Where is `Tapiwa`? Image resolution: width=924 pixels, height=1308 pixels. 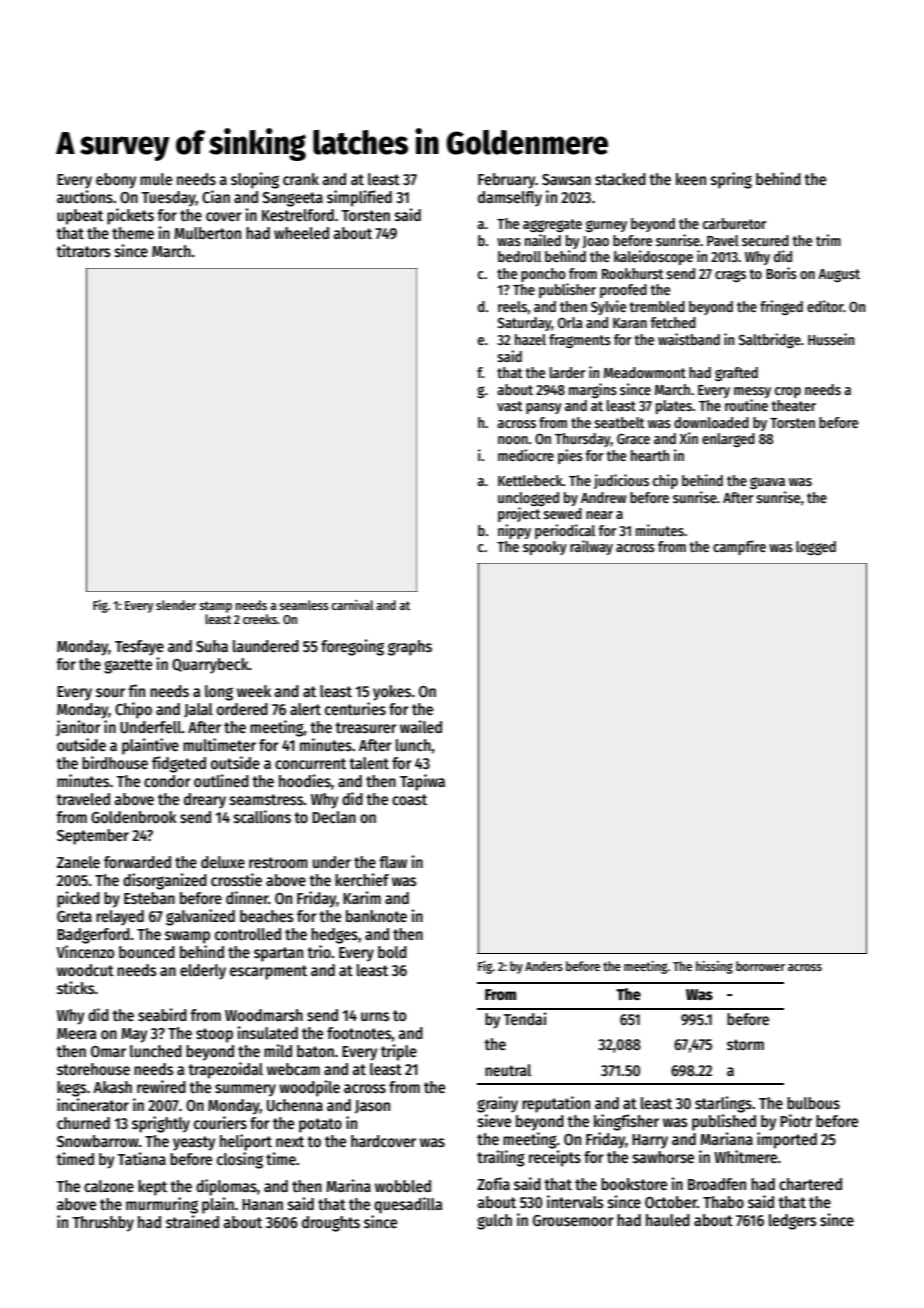 Tapiwa is located at coordinates (422, 782).
